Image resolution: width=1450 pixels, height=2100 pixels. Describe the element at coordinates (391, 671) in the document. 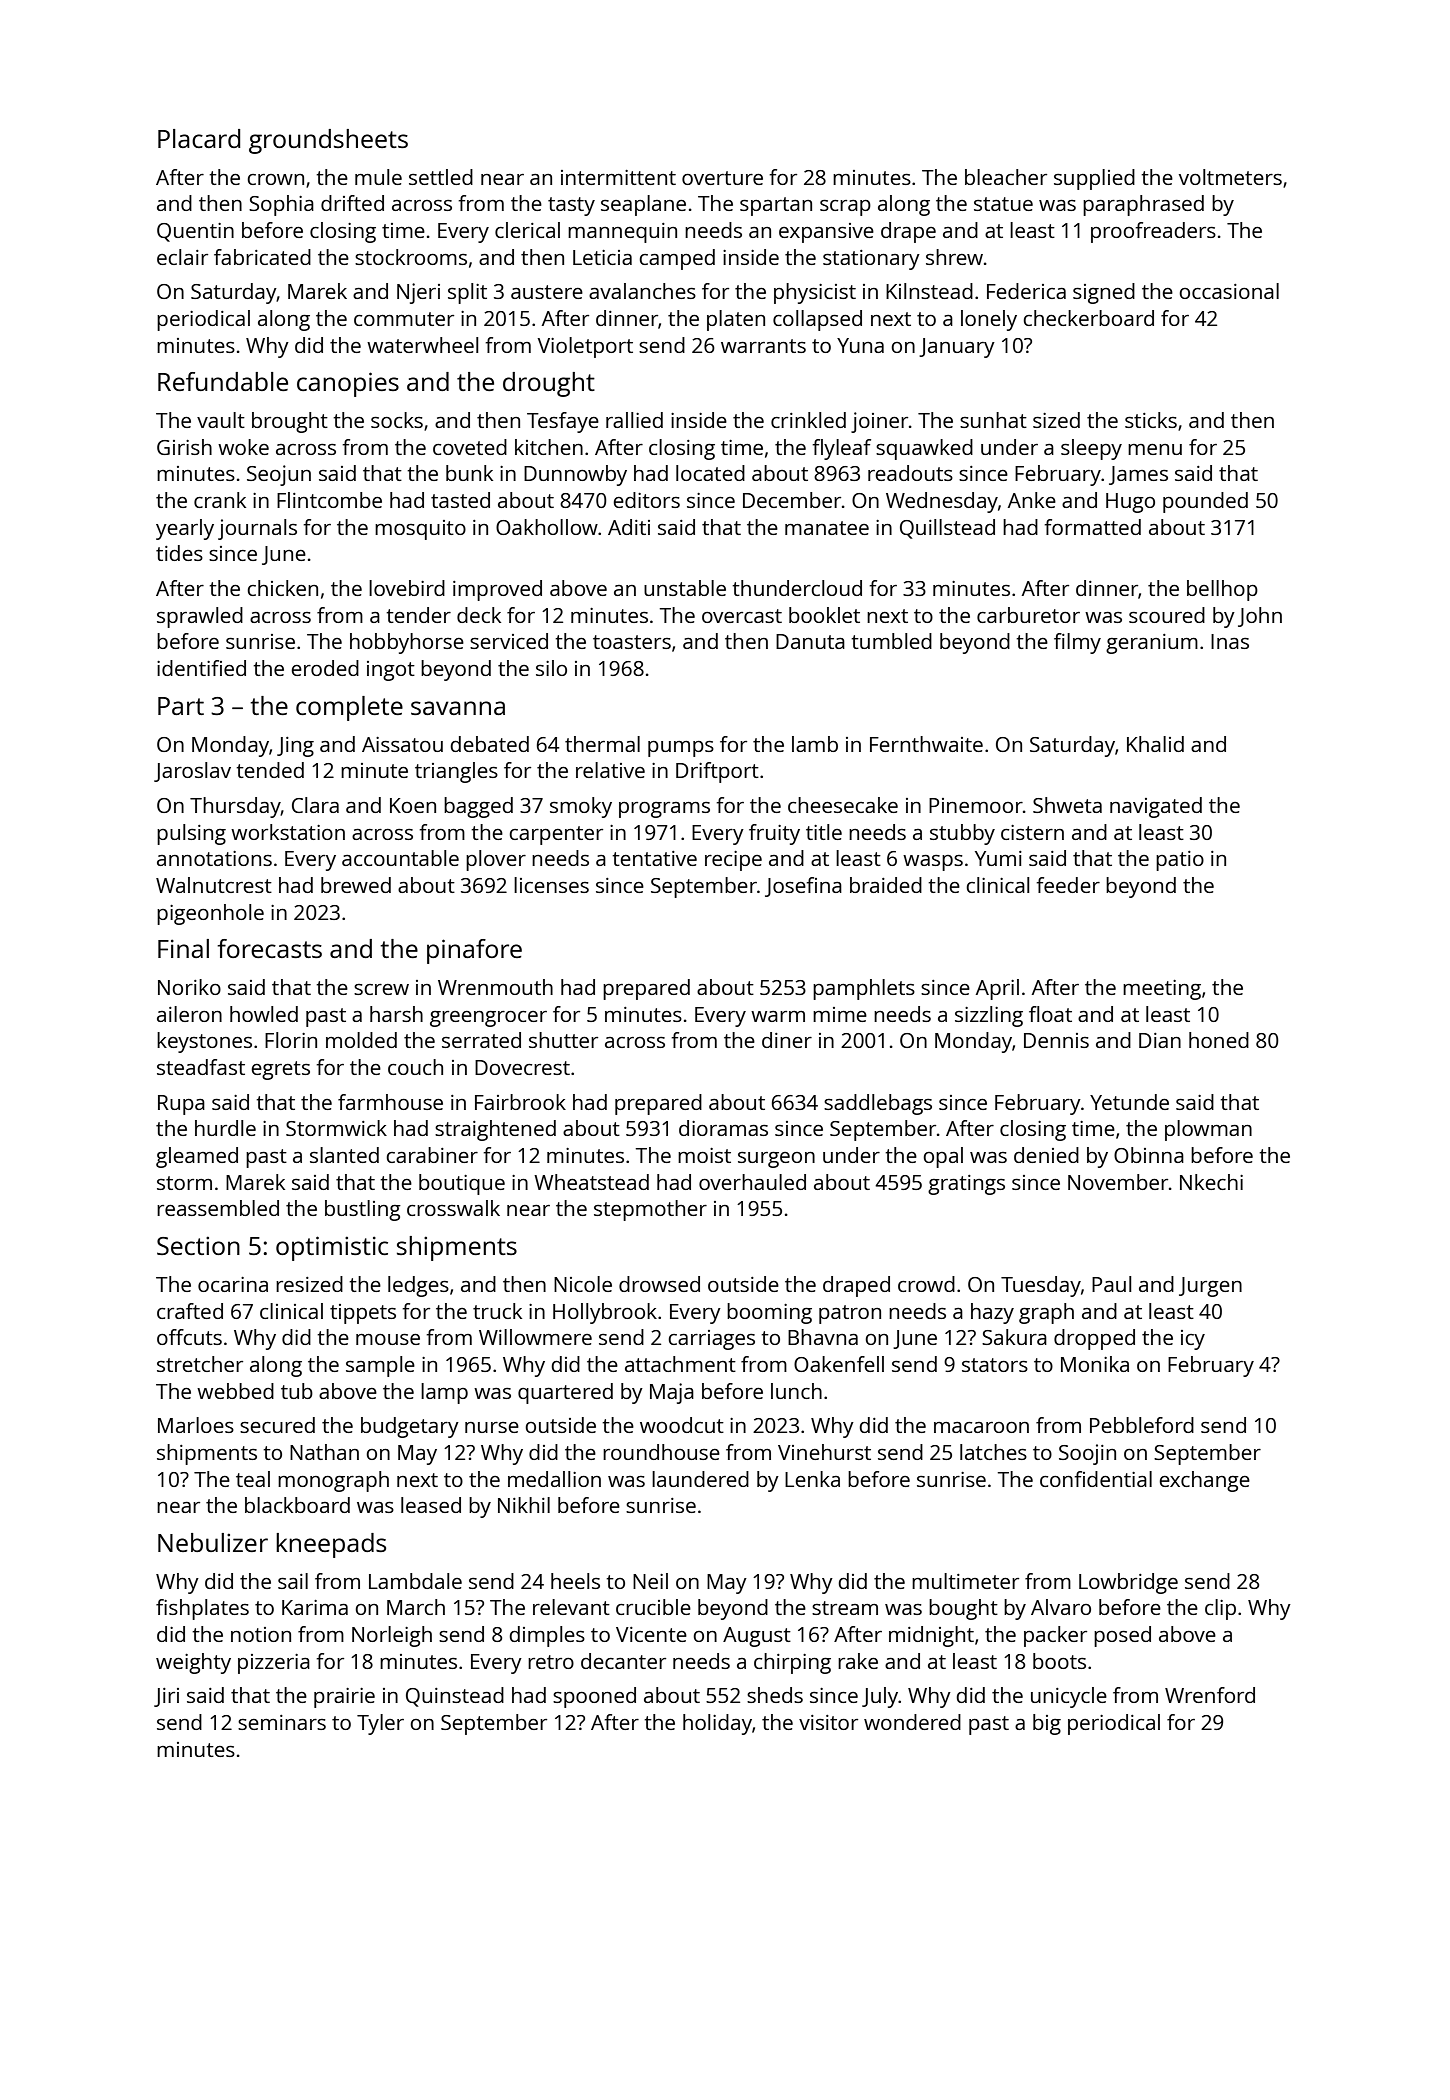

I see `ingot` at that location.
